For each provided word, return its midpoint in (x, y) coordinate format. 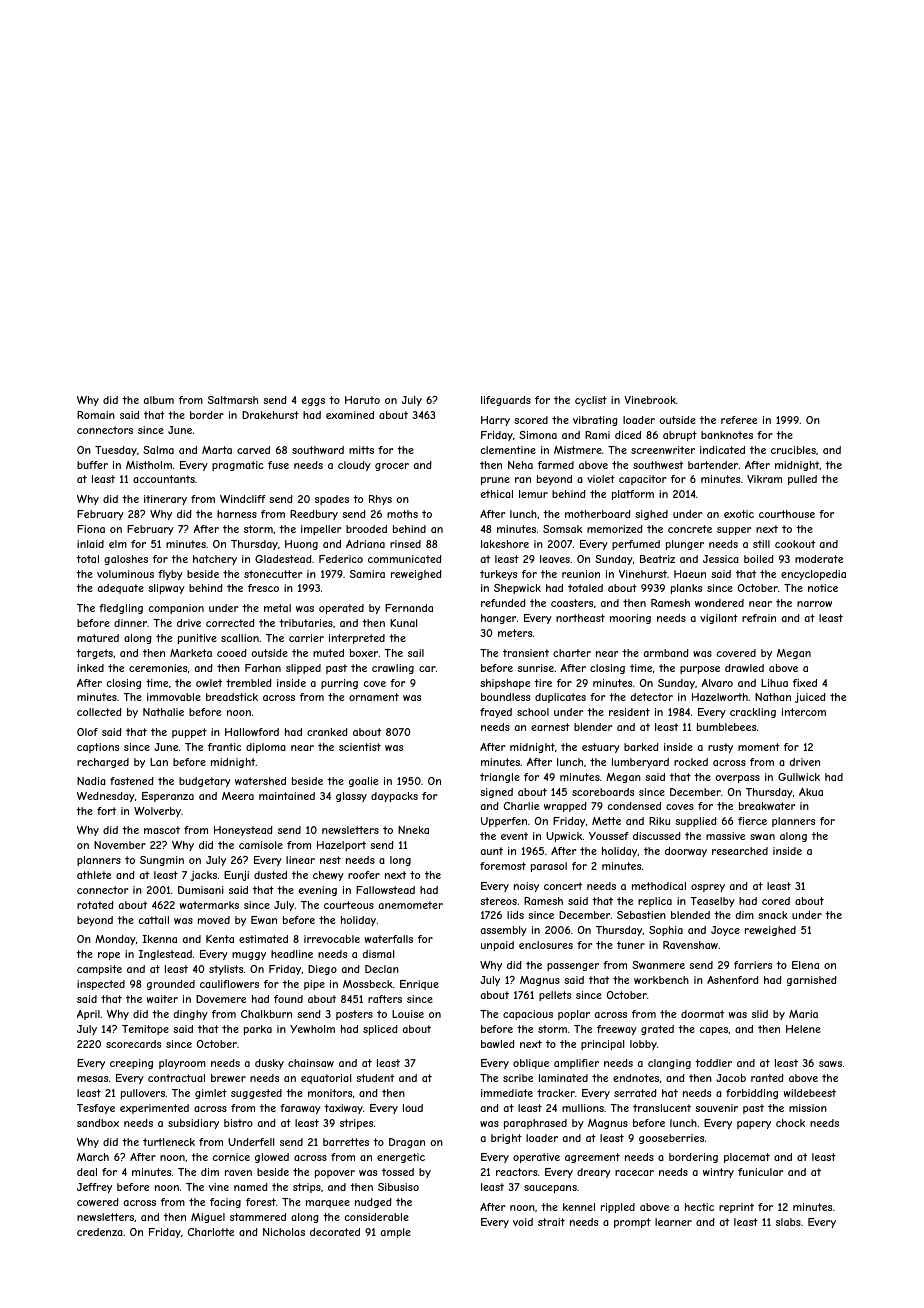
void (523, 1222)
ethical (497, 494)
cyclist (591, 401)
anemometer (410, 905)
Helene (803, 1029)
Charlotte (211, 1232)
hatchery (215, 560)
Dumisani (201, 890)
